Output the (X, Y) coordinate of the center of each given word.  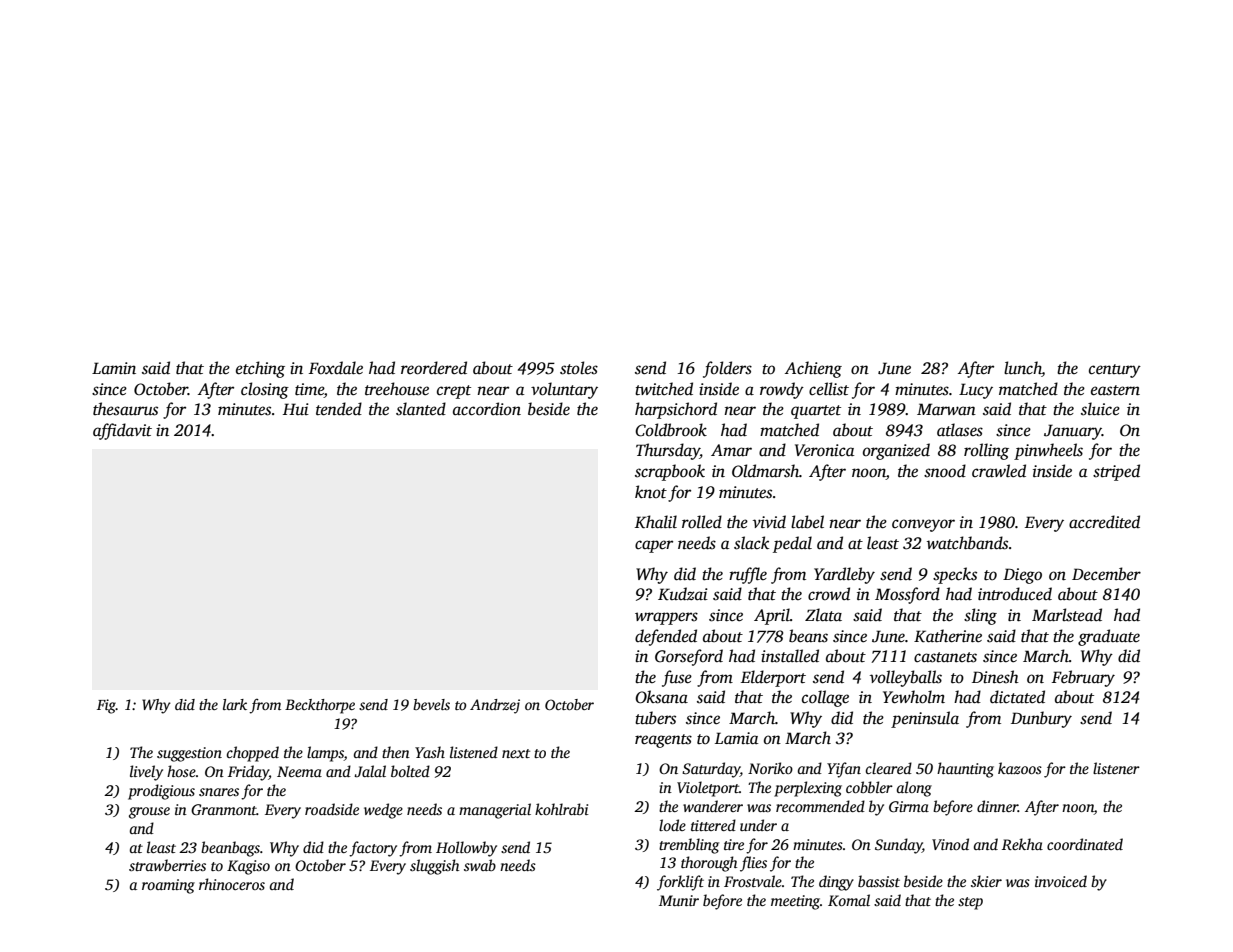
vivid (769, 522)
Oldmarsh (765, 471)
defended (666, 637)
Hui (296, 409)
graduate (1109, 637)
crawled (999, 470)
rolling (986, 451)
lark (235, 704)
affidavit (122, 431)
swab (480, 865)
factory (373, 849)
